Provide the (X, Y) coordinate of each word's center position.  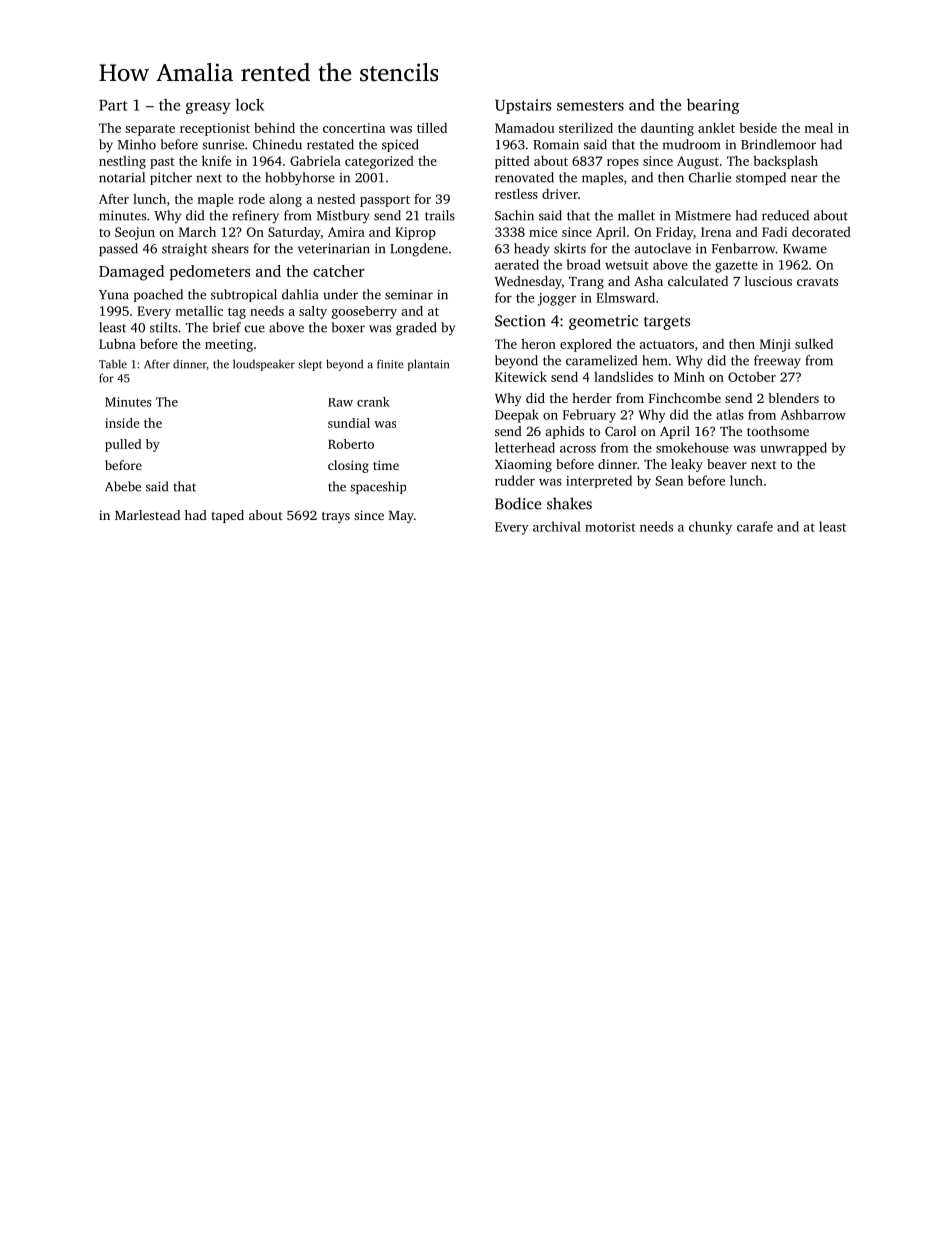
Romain (556, 144)
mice (543, 232)
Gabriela (315, 161)
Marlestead (147, 515)
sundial (349, 423)
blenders (793, 398)
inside (122, 423)
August (698, 162)
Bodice (518, 503)
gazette (736, 267)
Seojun (135, 233)
